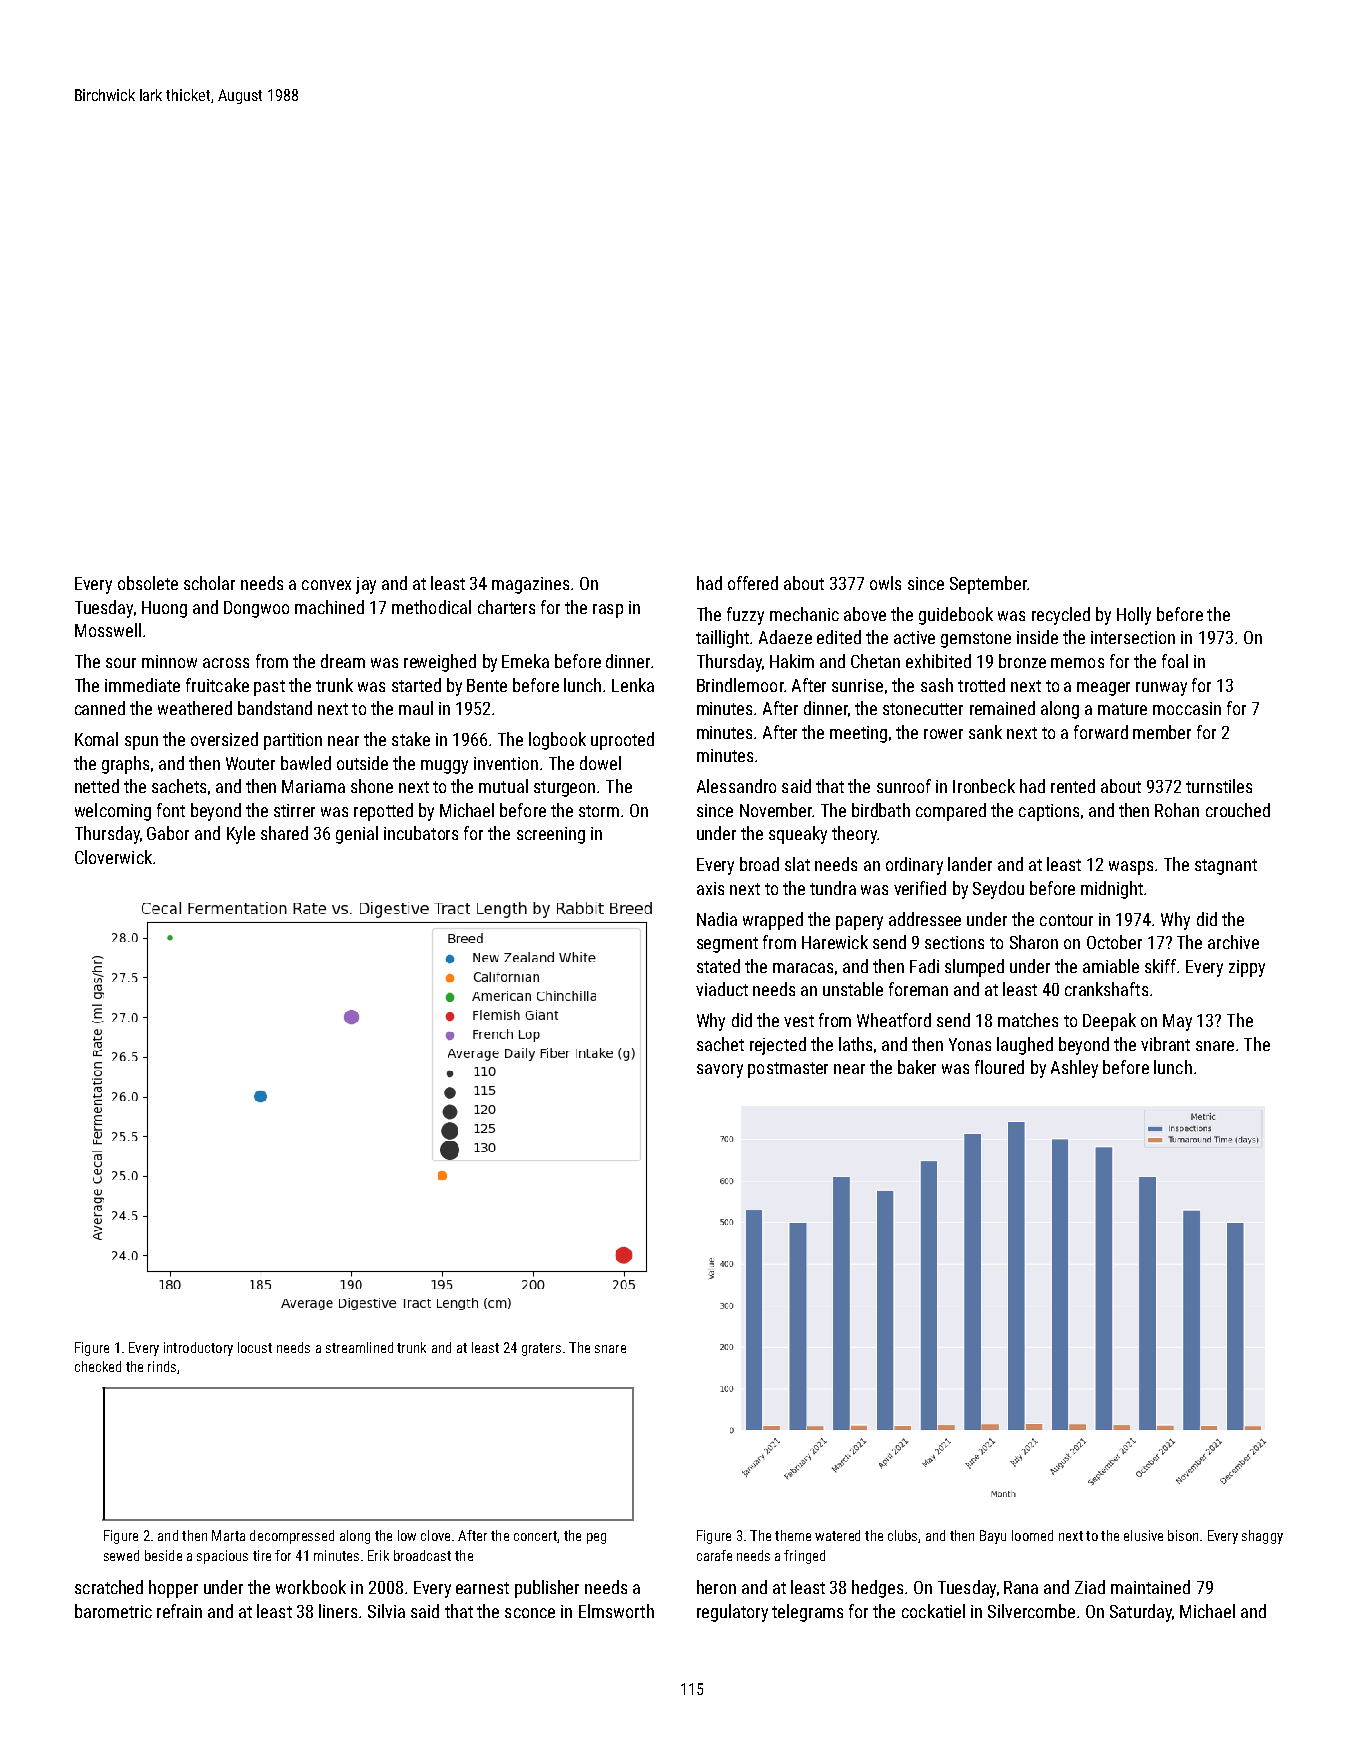 Image resolution: width=1359 pixels, height=1759 pixels. I want to click on Huong, so click(164, 609).
